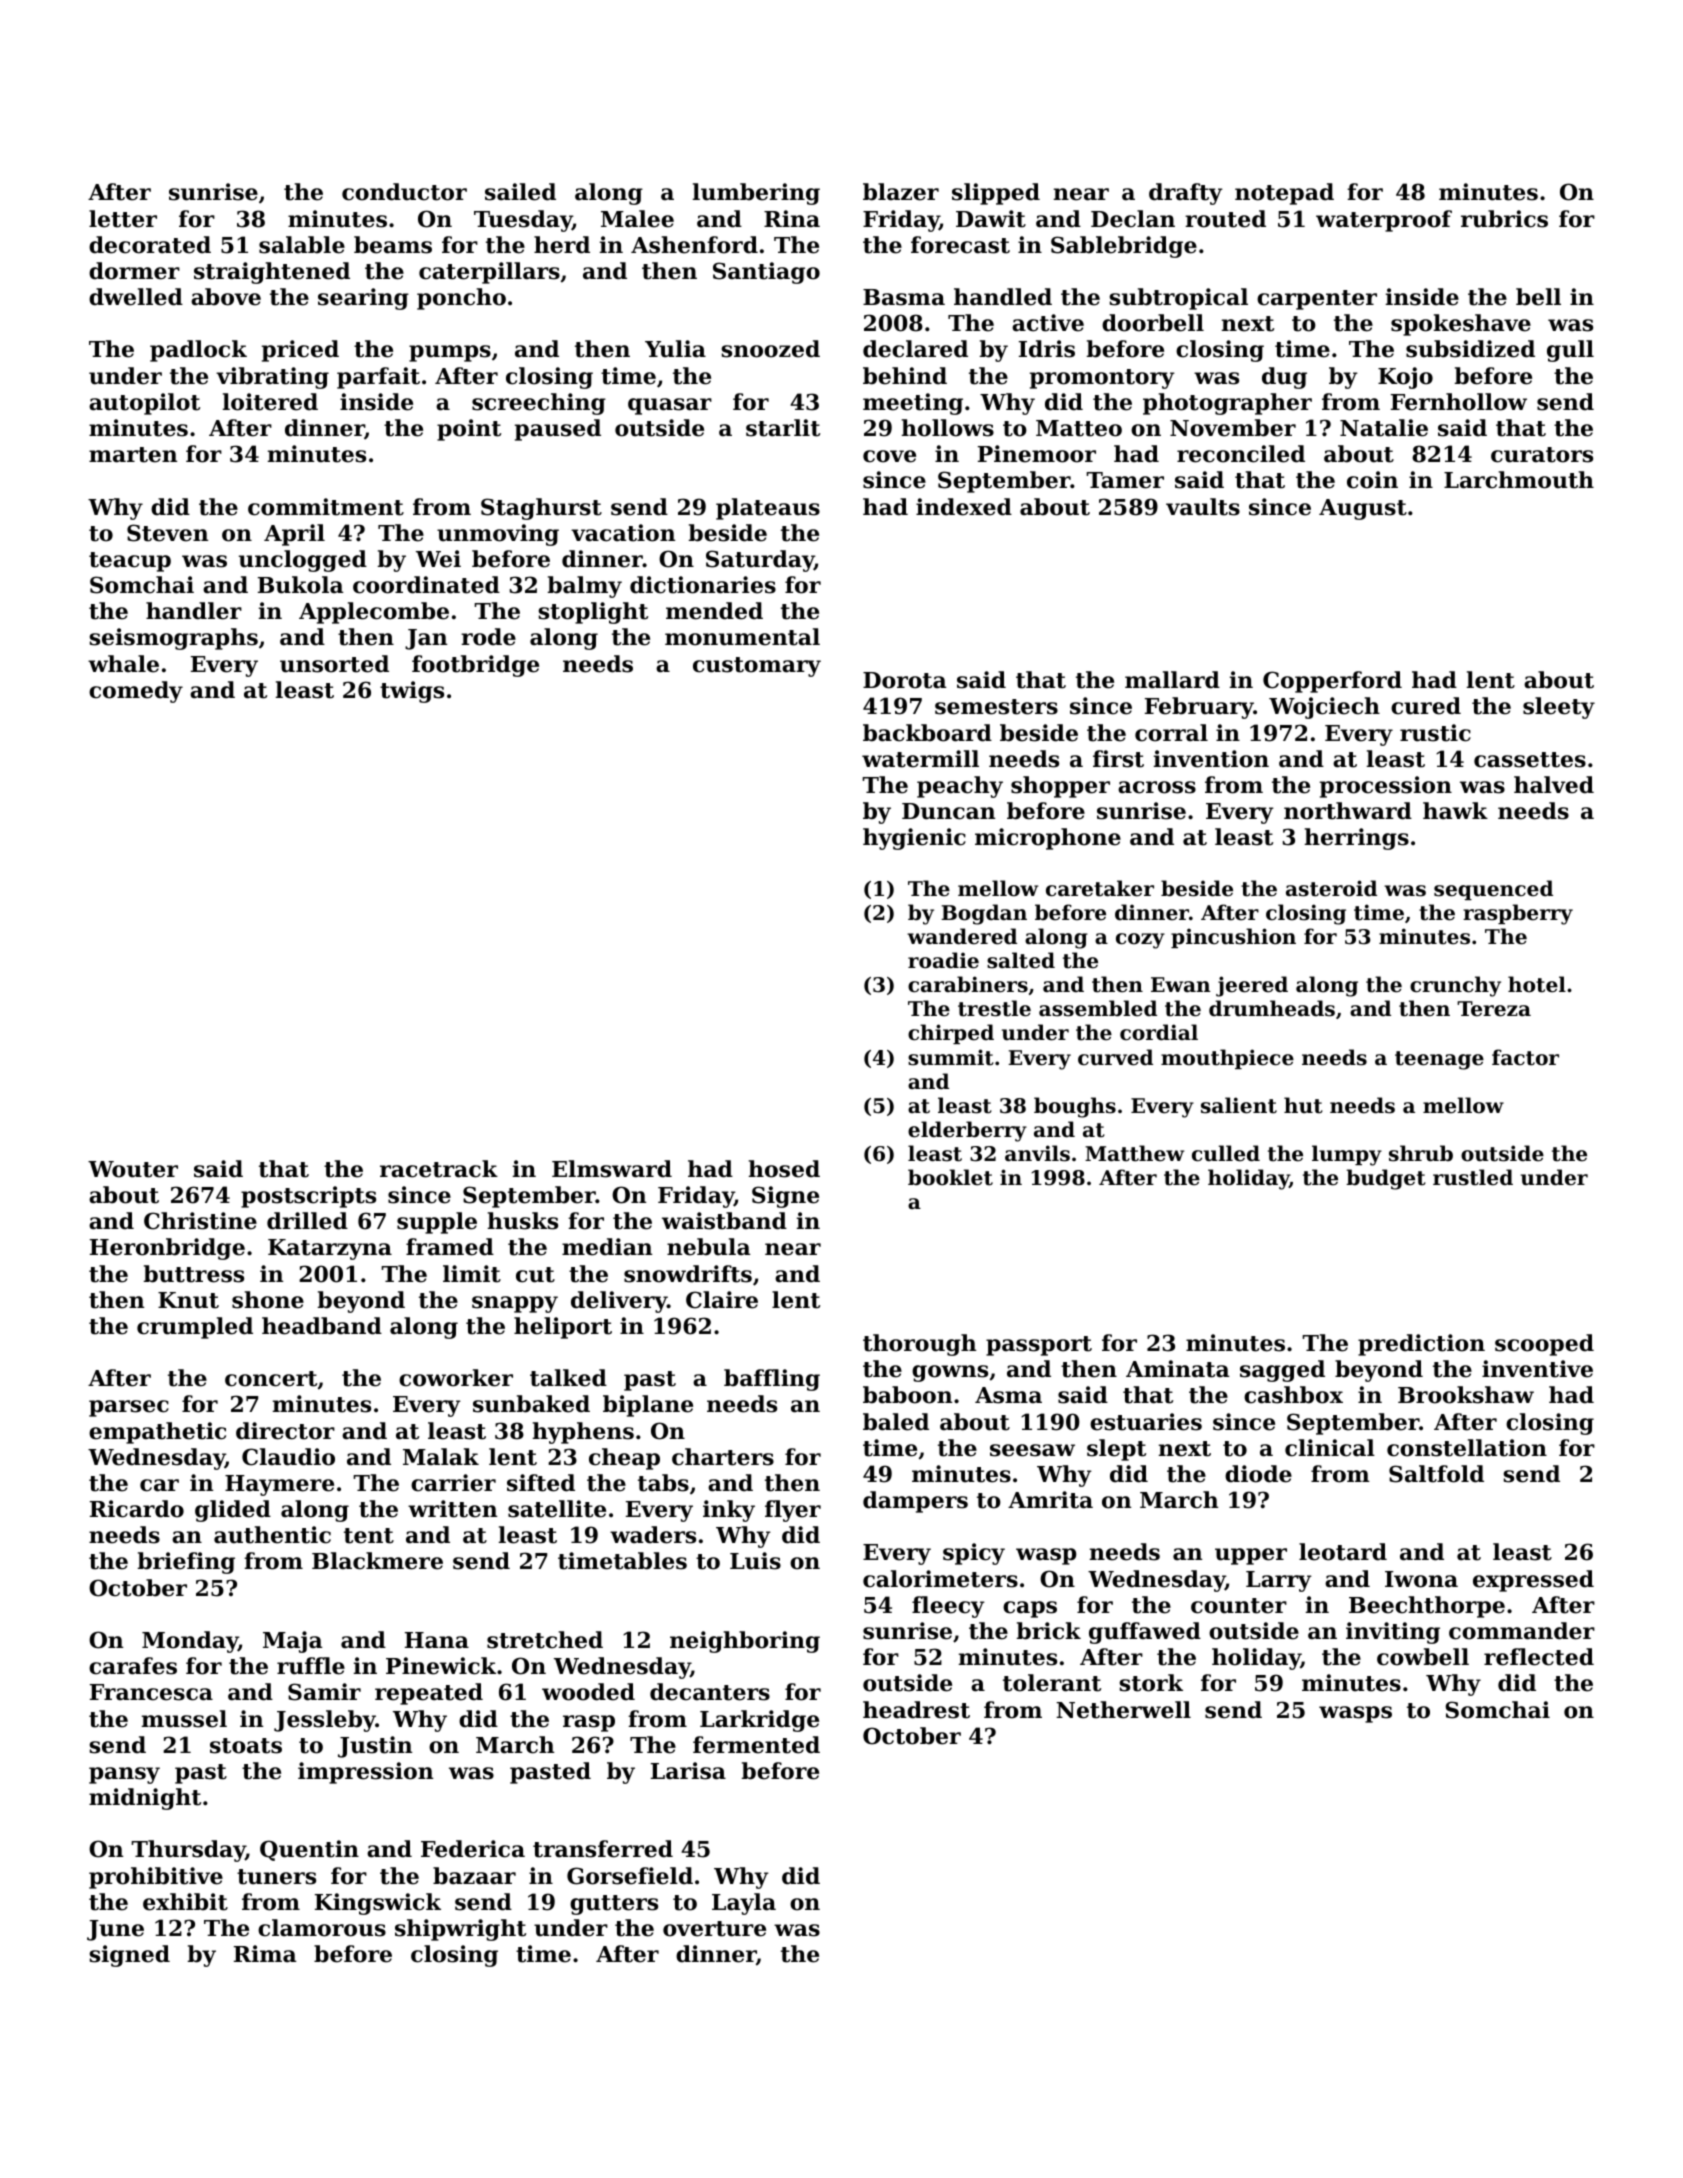 The width and height of the image is (1683, 2178). What do you see at coordinates (1226, 1153) in the image?
I see `culled` at bounding box center [1226, 1153].
